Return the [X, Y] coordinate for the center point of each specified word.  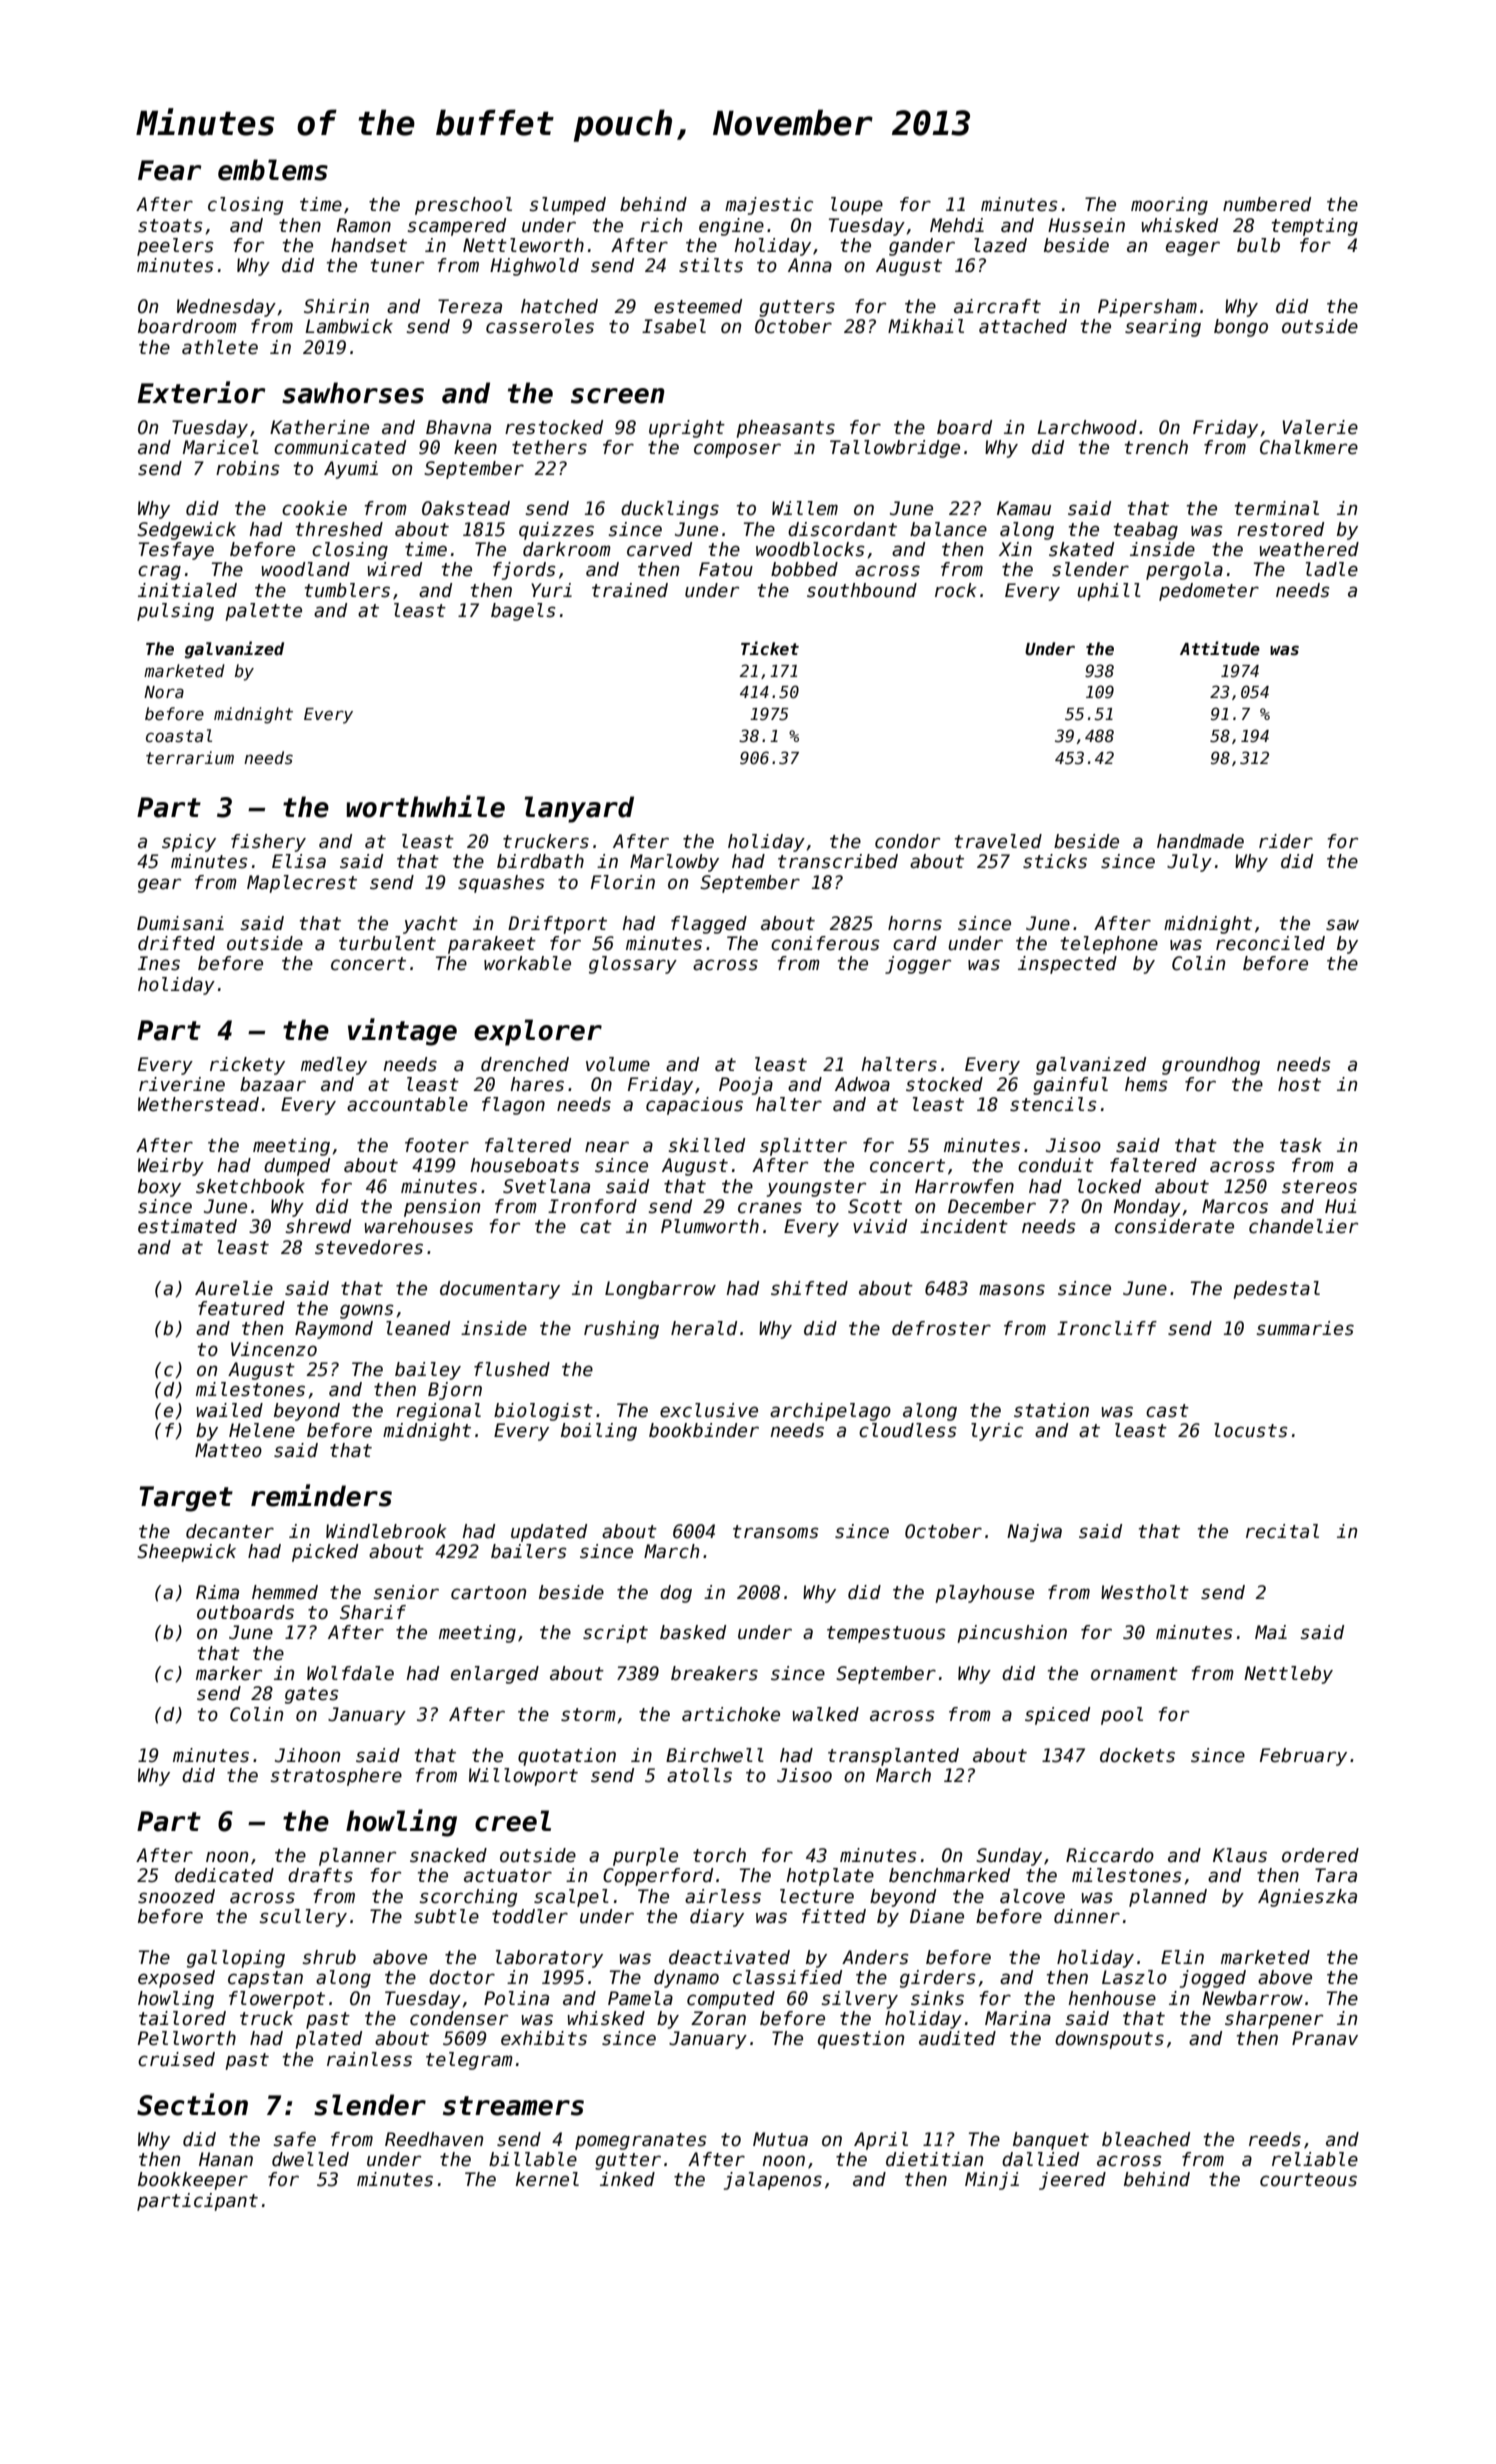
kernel [547, 2179]
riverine [182, 1084]
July [1189, 863]
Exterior [201, 392]
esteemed [698, 306]
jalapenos [773, 2181]
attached [1023, 326]
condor [907, 841]
